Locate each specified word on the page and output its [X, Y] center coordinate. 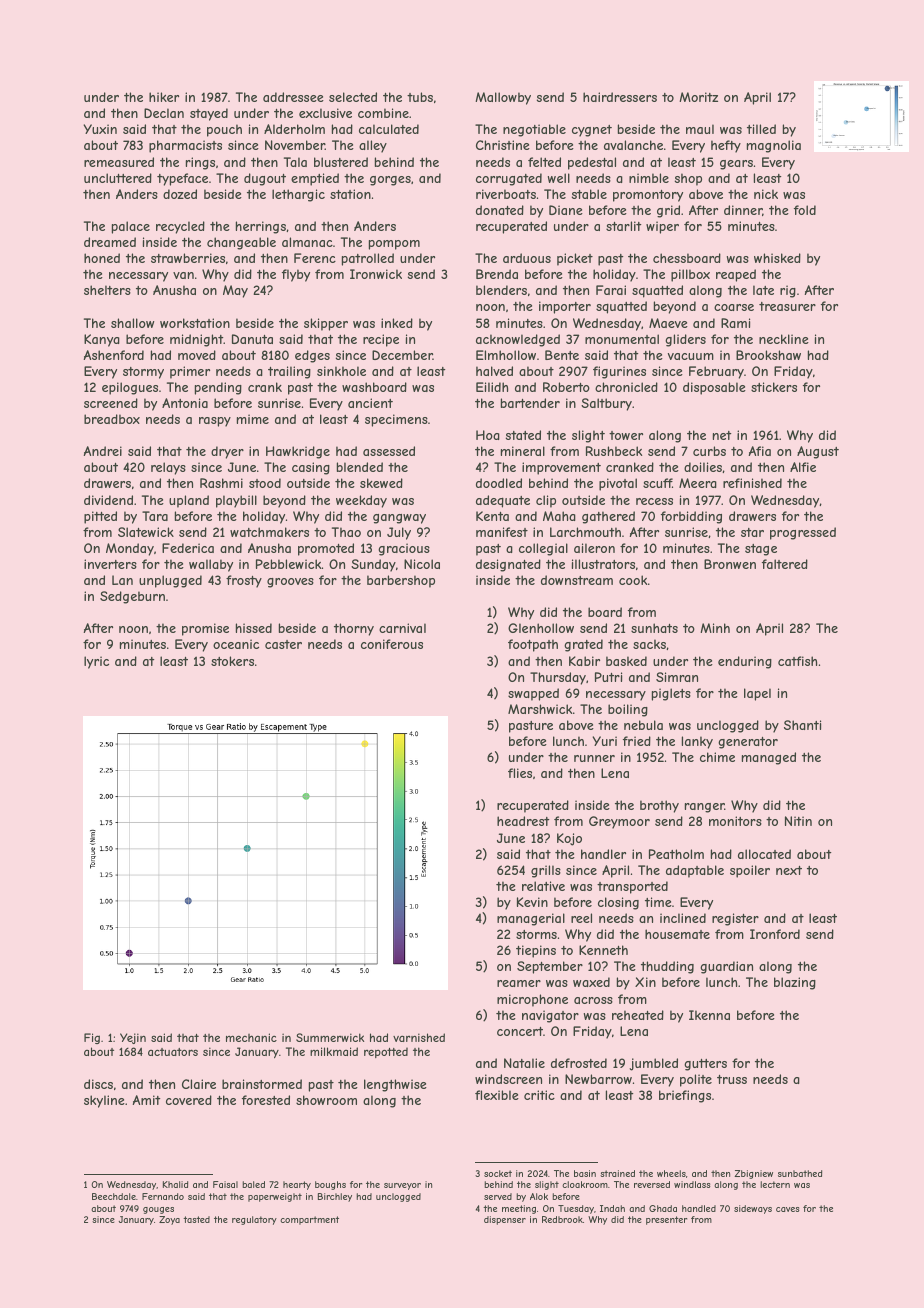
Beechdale [114, 1196]
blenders [501, 290]
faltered [785, 564]
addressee [293, 97]
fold [805, 210]
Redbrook [562, 1219]
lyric [96, 662]
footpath [533, 645]
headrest [523, 821]
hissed [254, 628]
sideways [753, 1209]
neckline [784, 339]
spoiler [750, 871]
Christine [503, 145]
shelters [107, 290]
